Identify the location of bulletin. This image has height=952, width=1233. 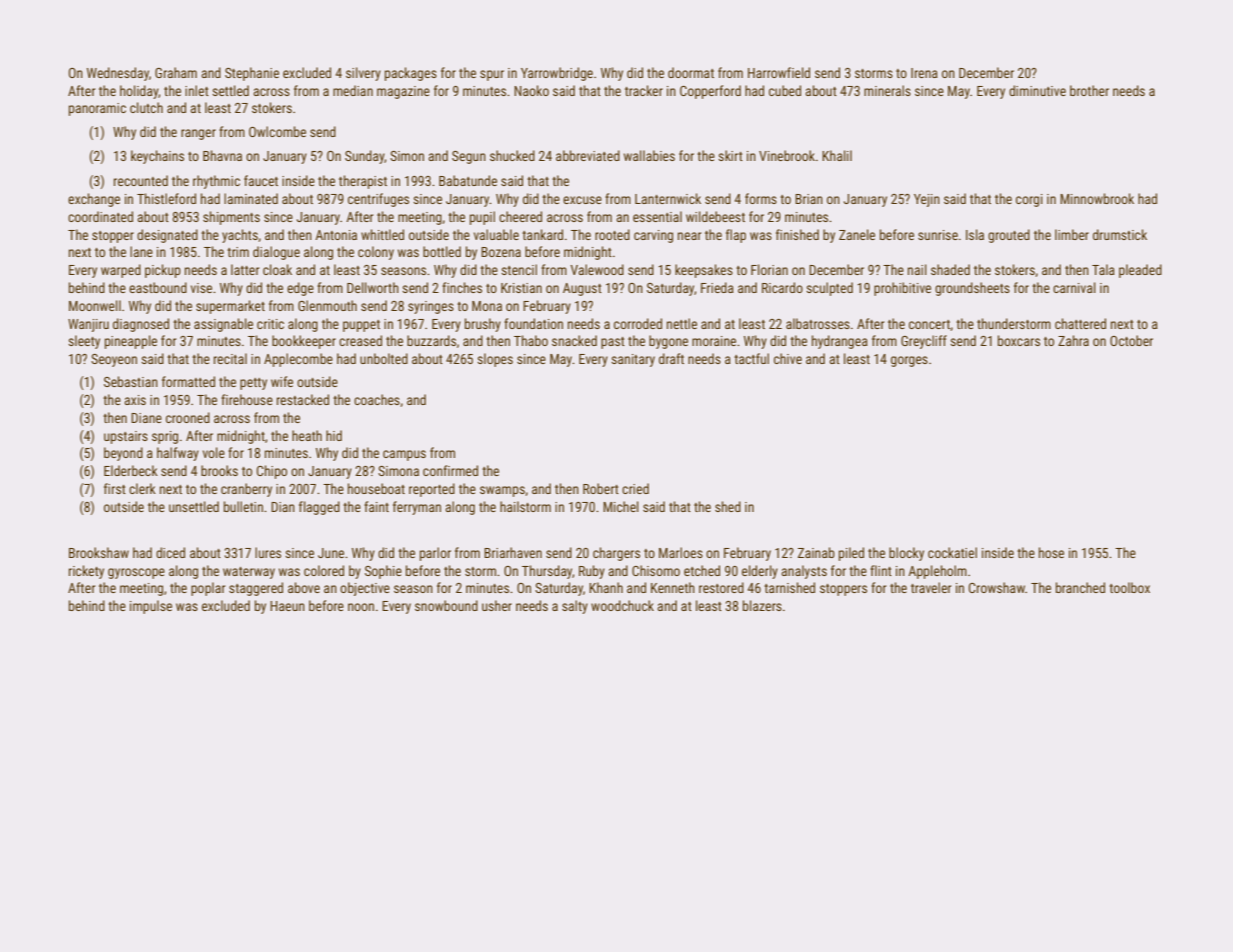
(243, 506).
